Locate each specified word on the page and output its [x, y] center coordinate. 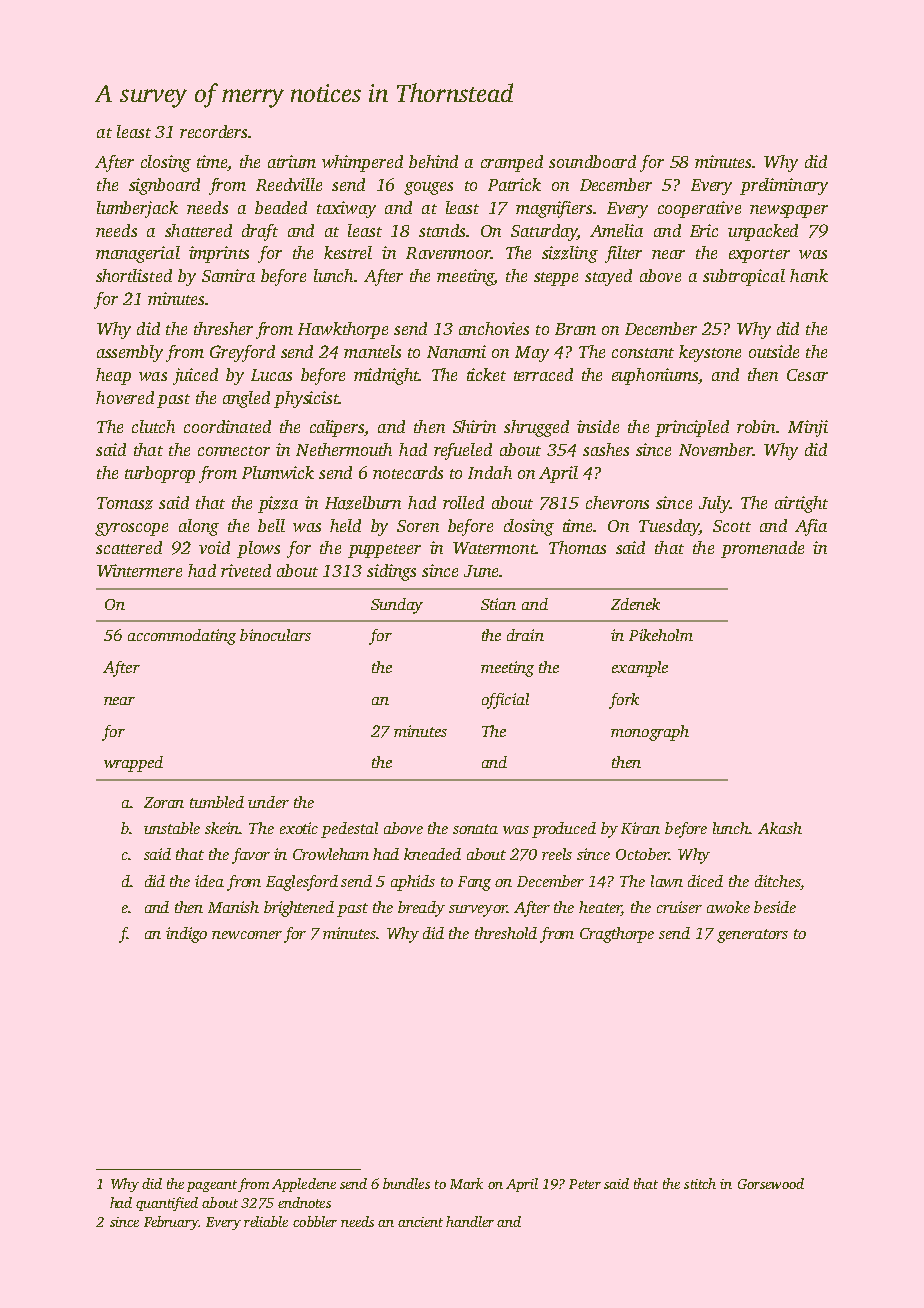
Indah [490, 472]
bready [421, 909]
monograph [650, 733]
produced [564, 830]
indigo [186, 935]
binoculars [275, 635]
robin [756, 426]
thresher [223, 328]
